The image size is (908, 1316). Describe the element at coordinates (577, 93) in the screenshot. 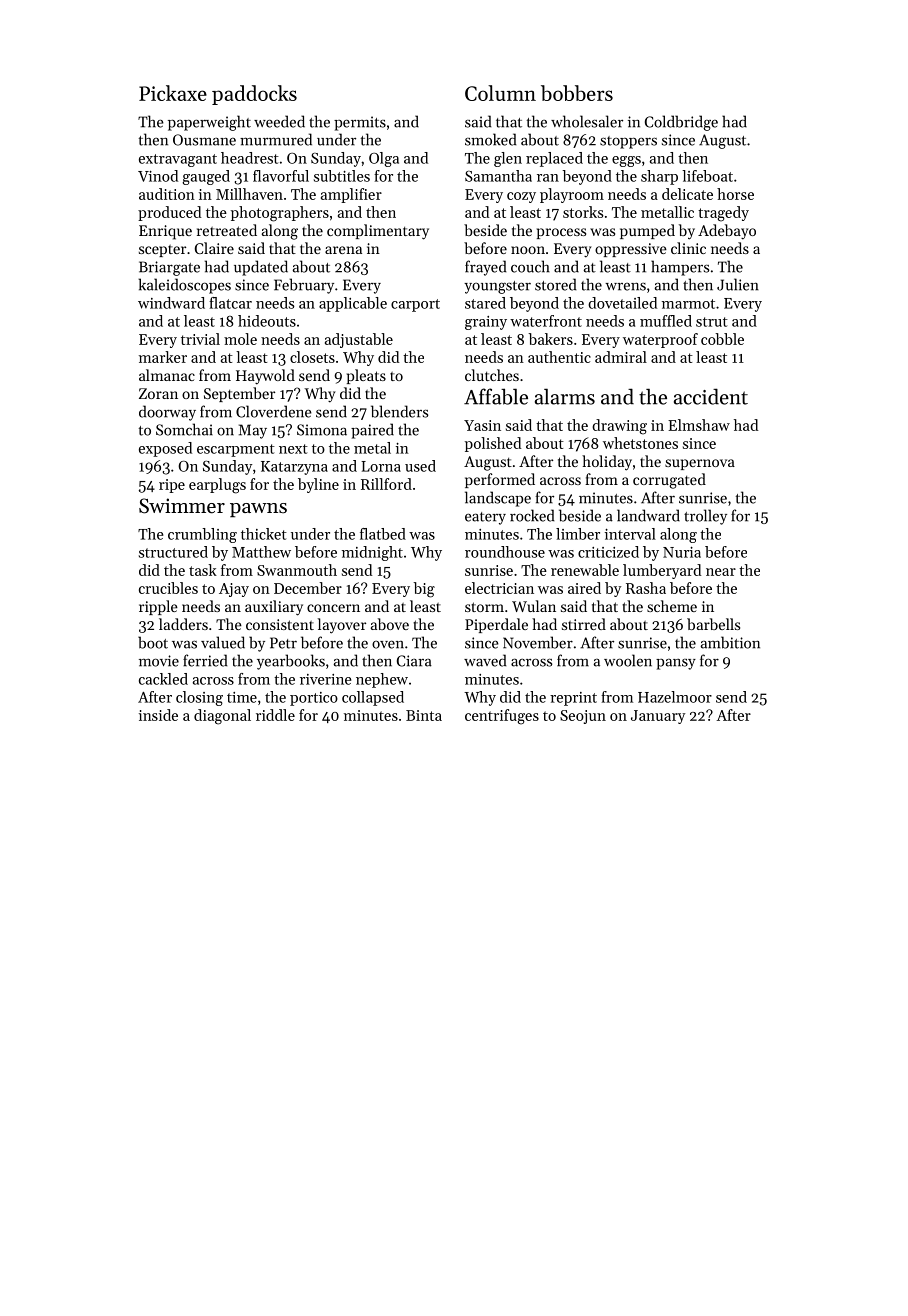

I see `bobbers` at that location.
